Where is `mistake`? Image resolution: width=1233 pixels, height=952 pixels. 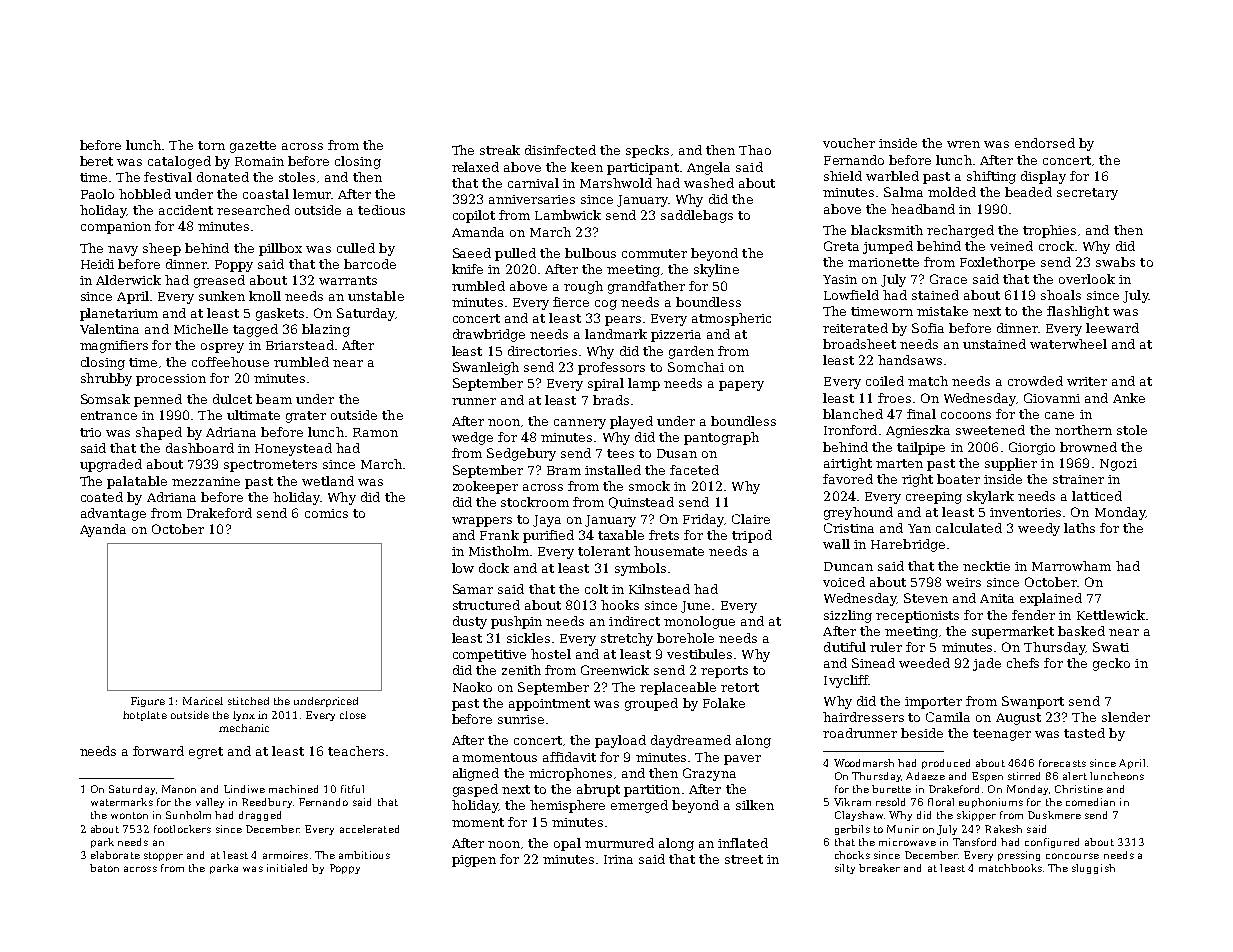 mistake is located at coordinates (942, 311).
